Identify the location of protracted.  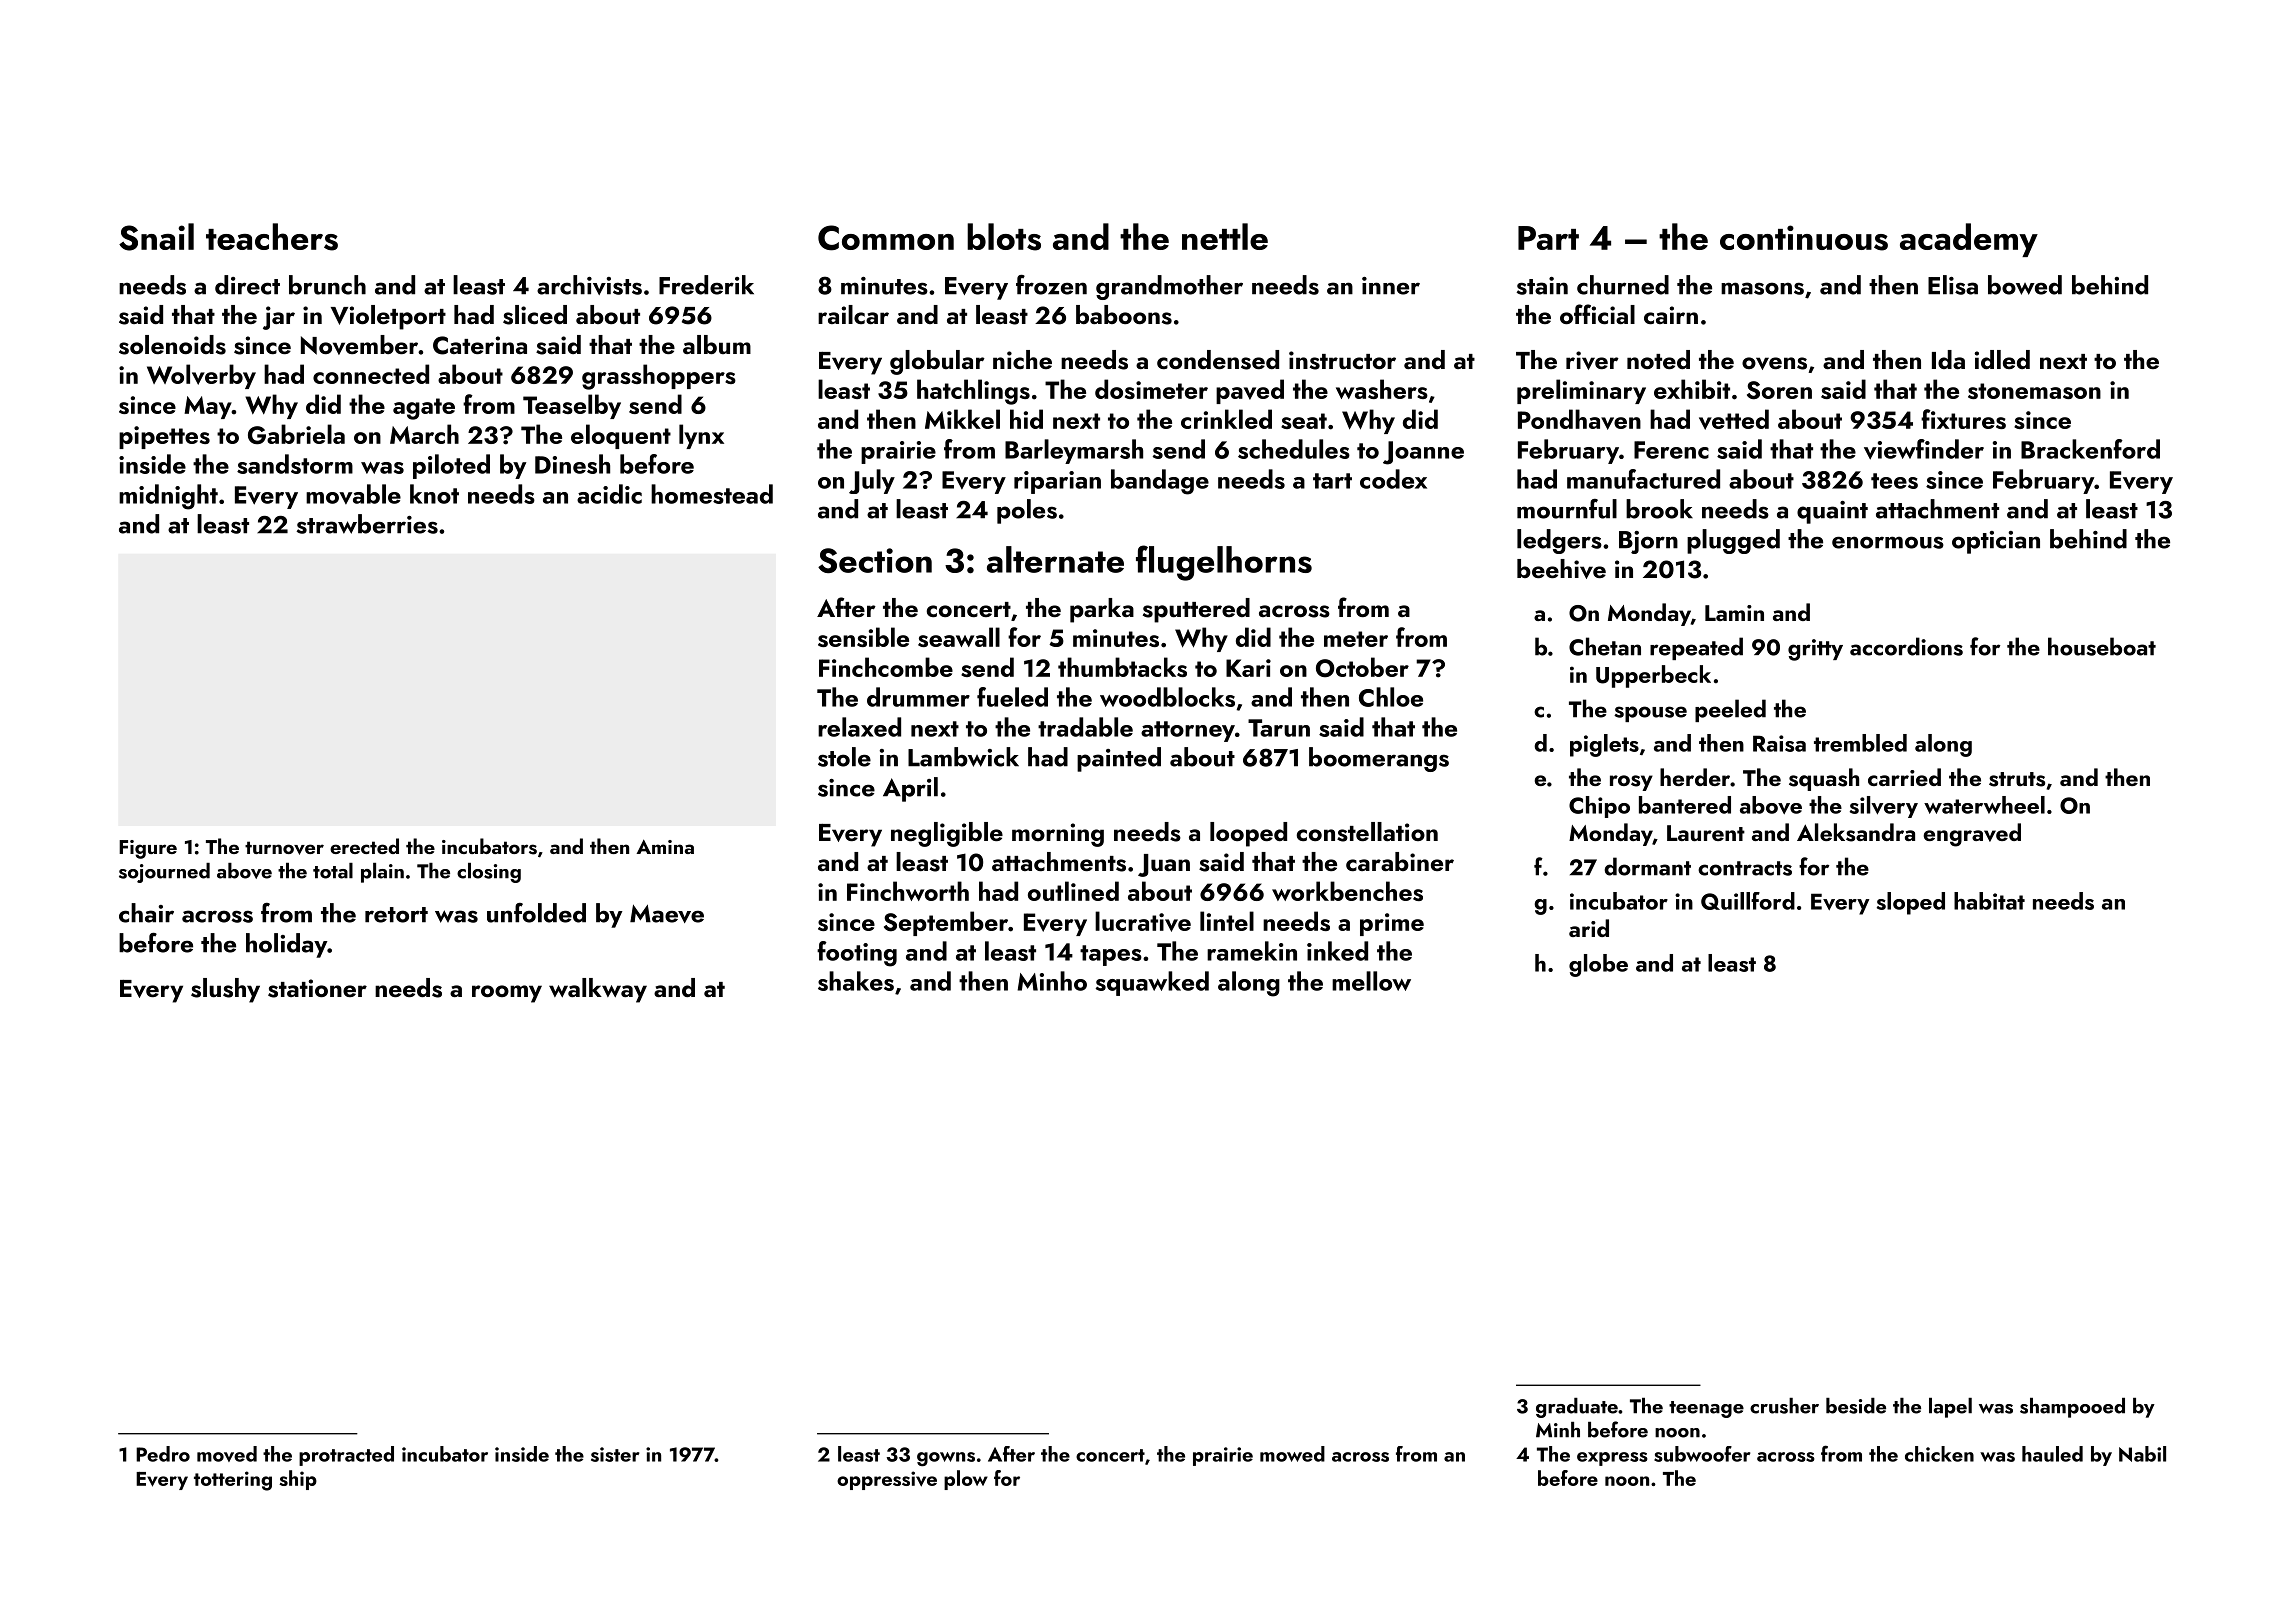
(346, 1456).
